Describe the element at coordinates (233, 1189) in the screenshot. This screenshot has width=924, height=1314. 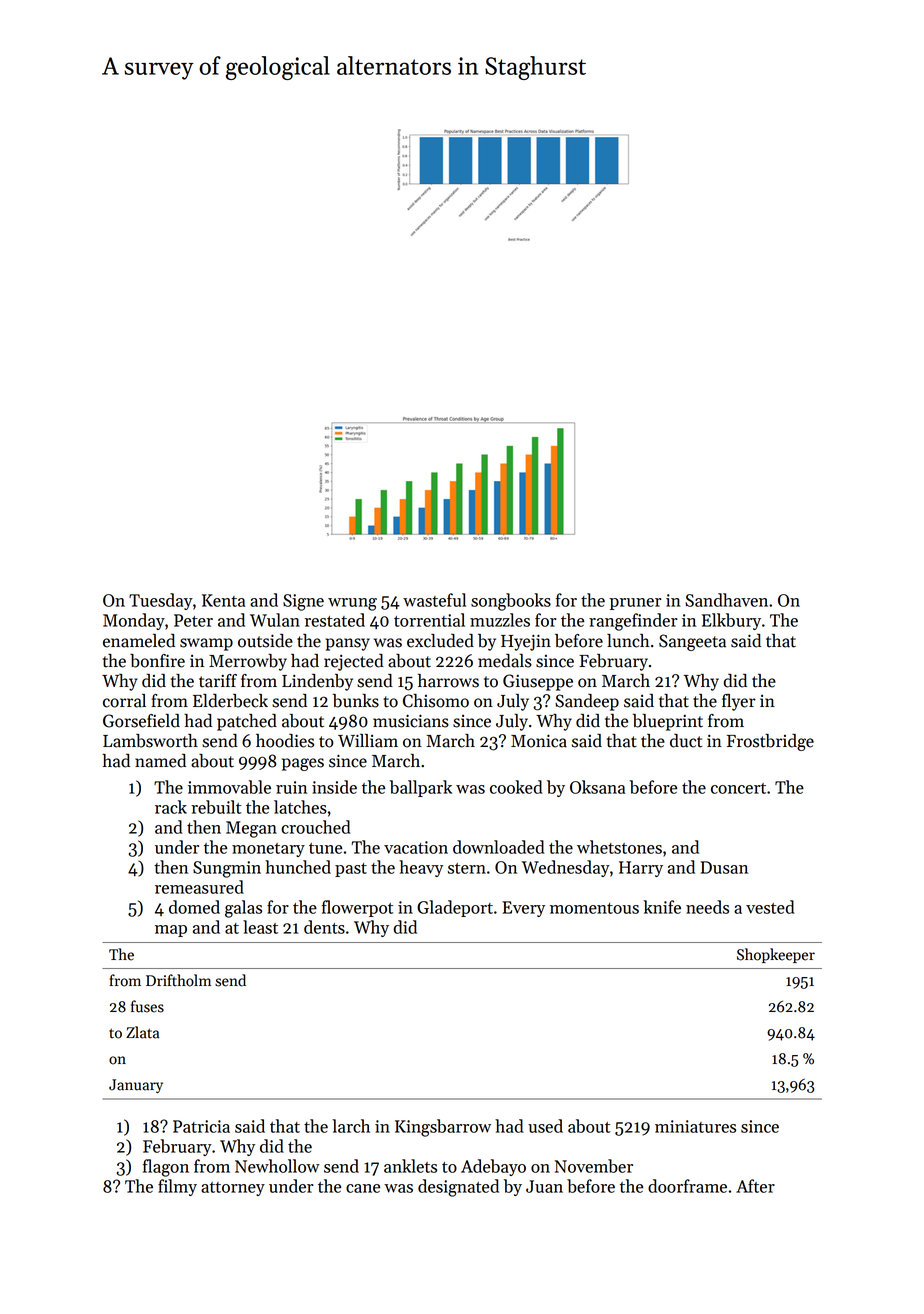
I see `attorney` at that location.
